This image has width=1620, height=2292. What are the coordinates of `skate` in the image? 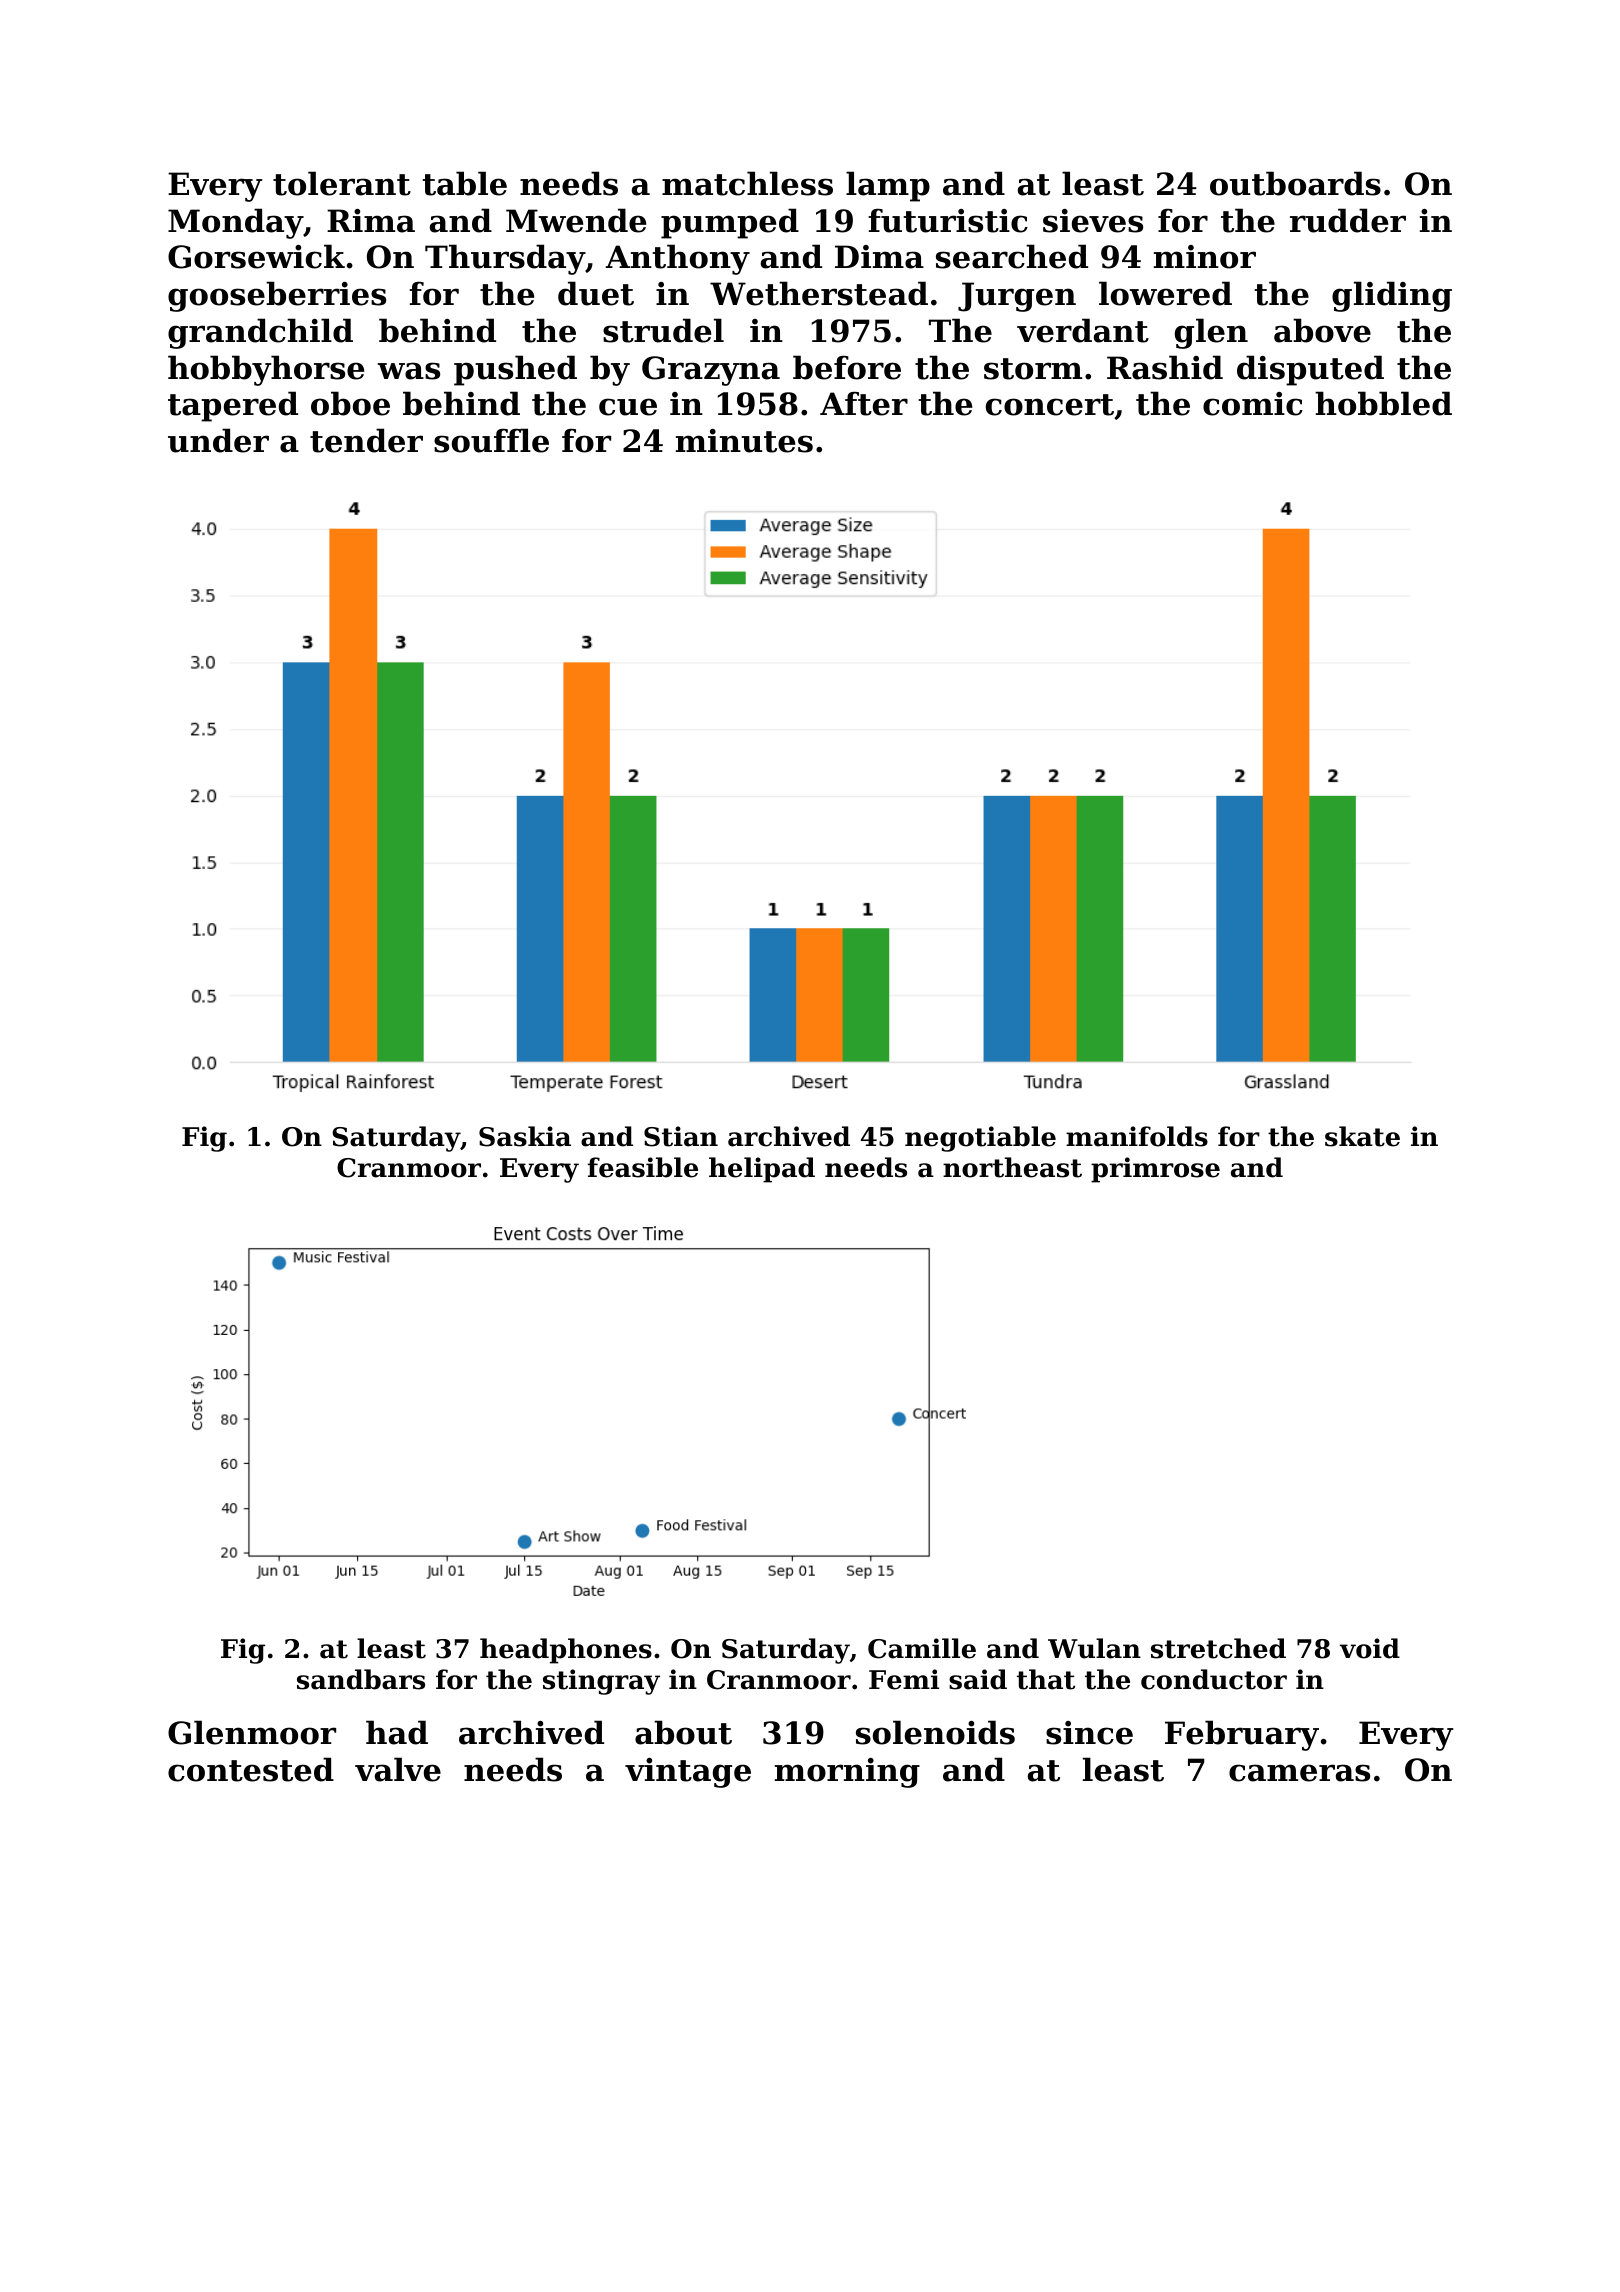 It's located at (1362, 1136).
